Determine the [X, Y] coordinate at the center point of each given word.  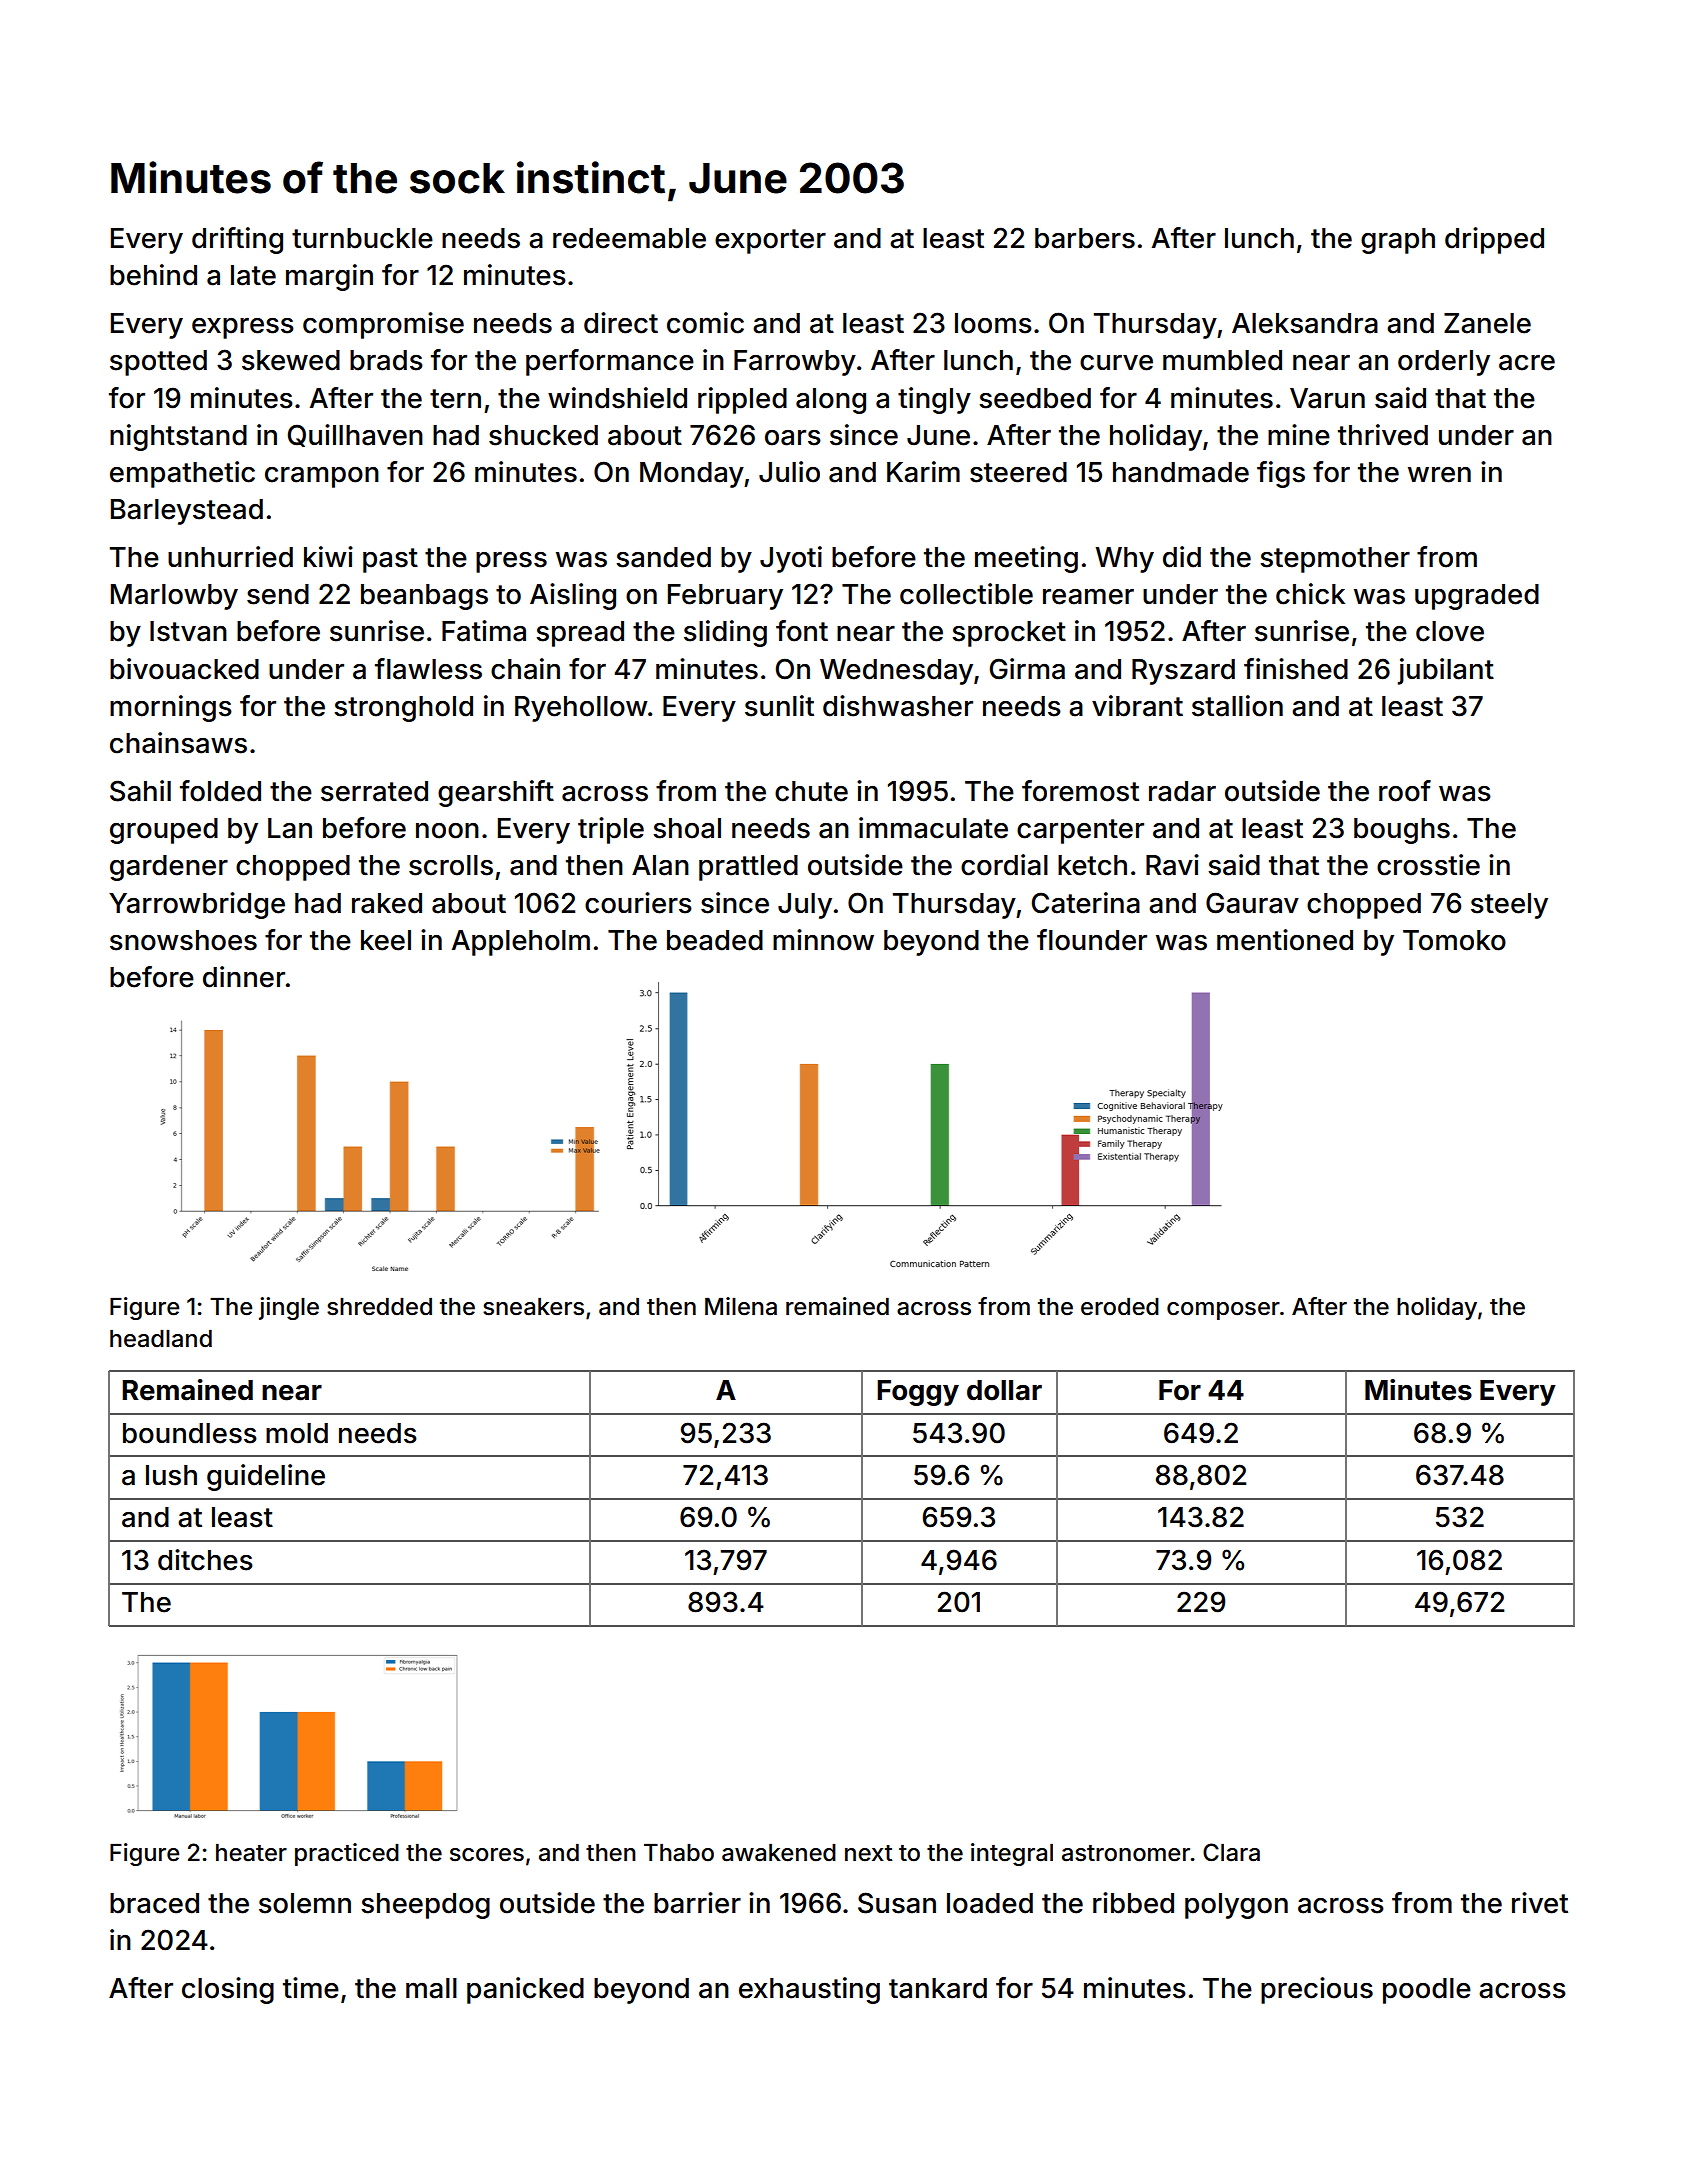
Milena [741, 1306]
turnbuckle [362, 238]
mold [297, 1433]
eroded [1120, 1307]
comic [705, 323]
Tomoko [1454, 940]
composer [1223, 1311]
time [311, 1988]
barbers [1085, 238]
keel [386, 940]
